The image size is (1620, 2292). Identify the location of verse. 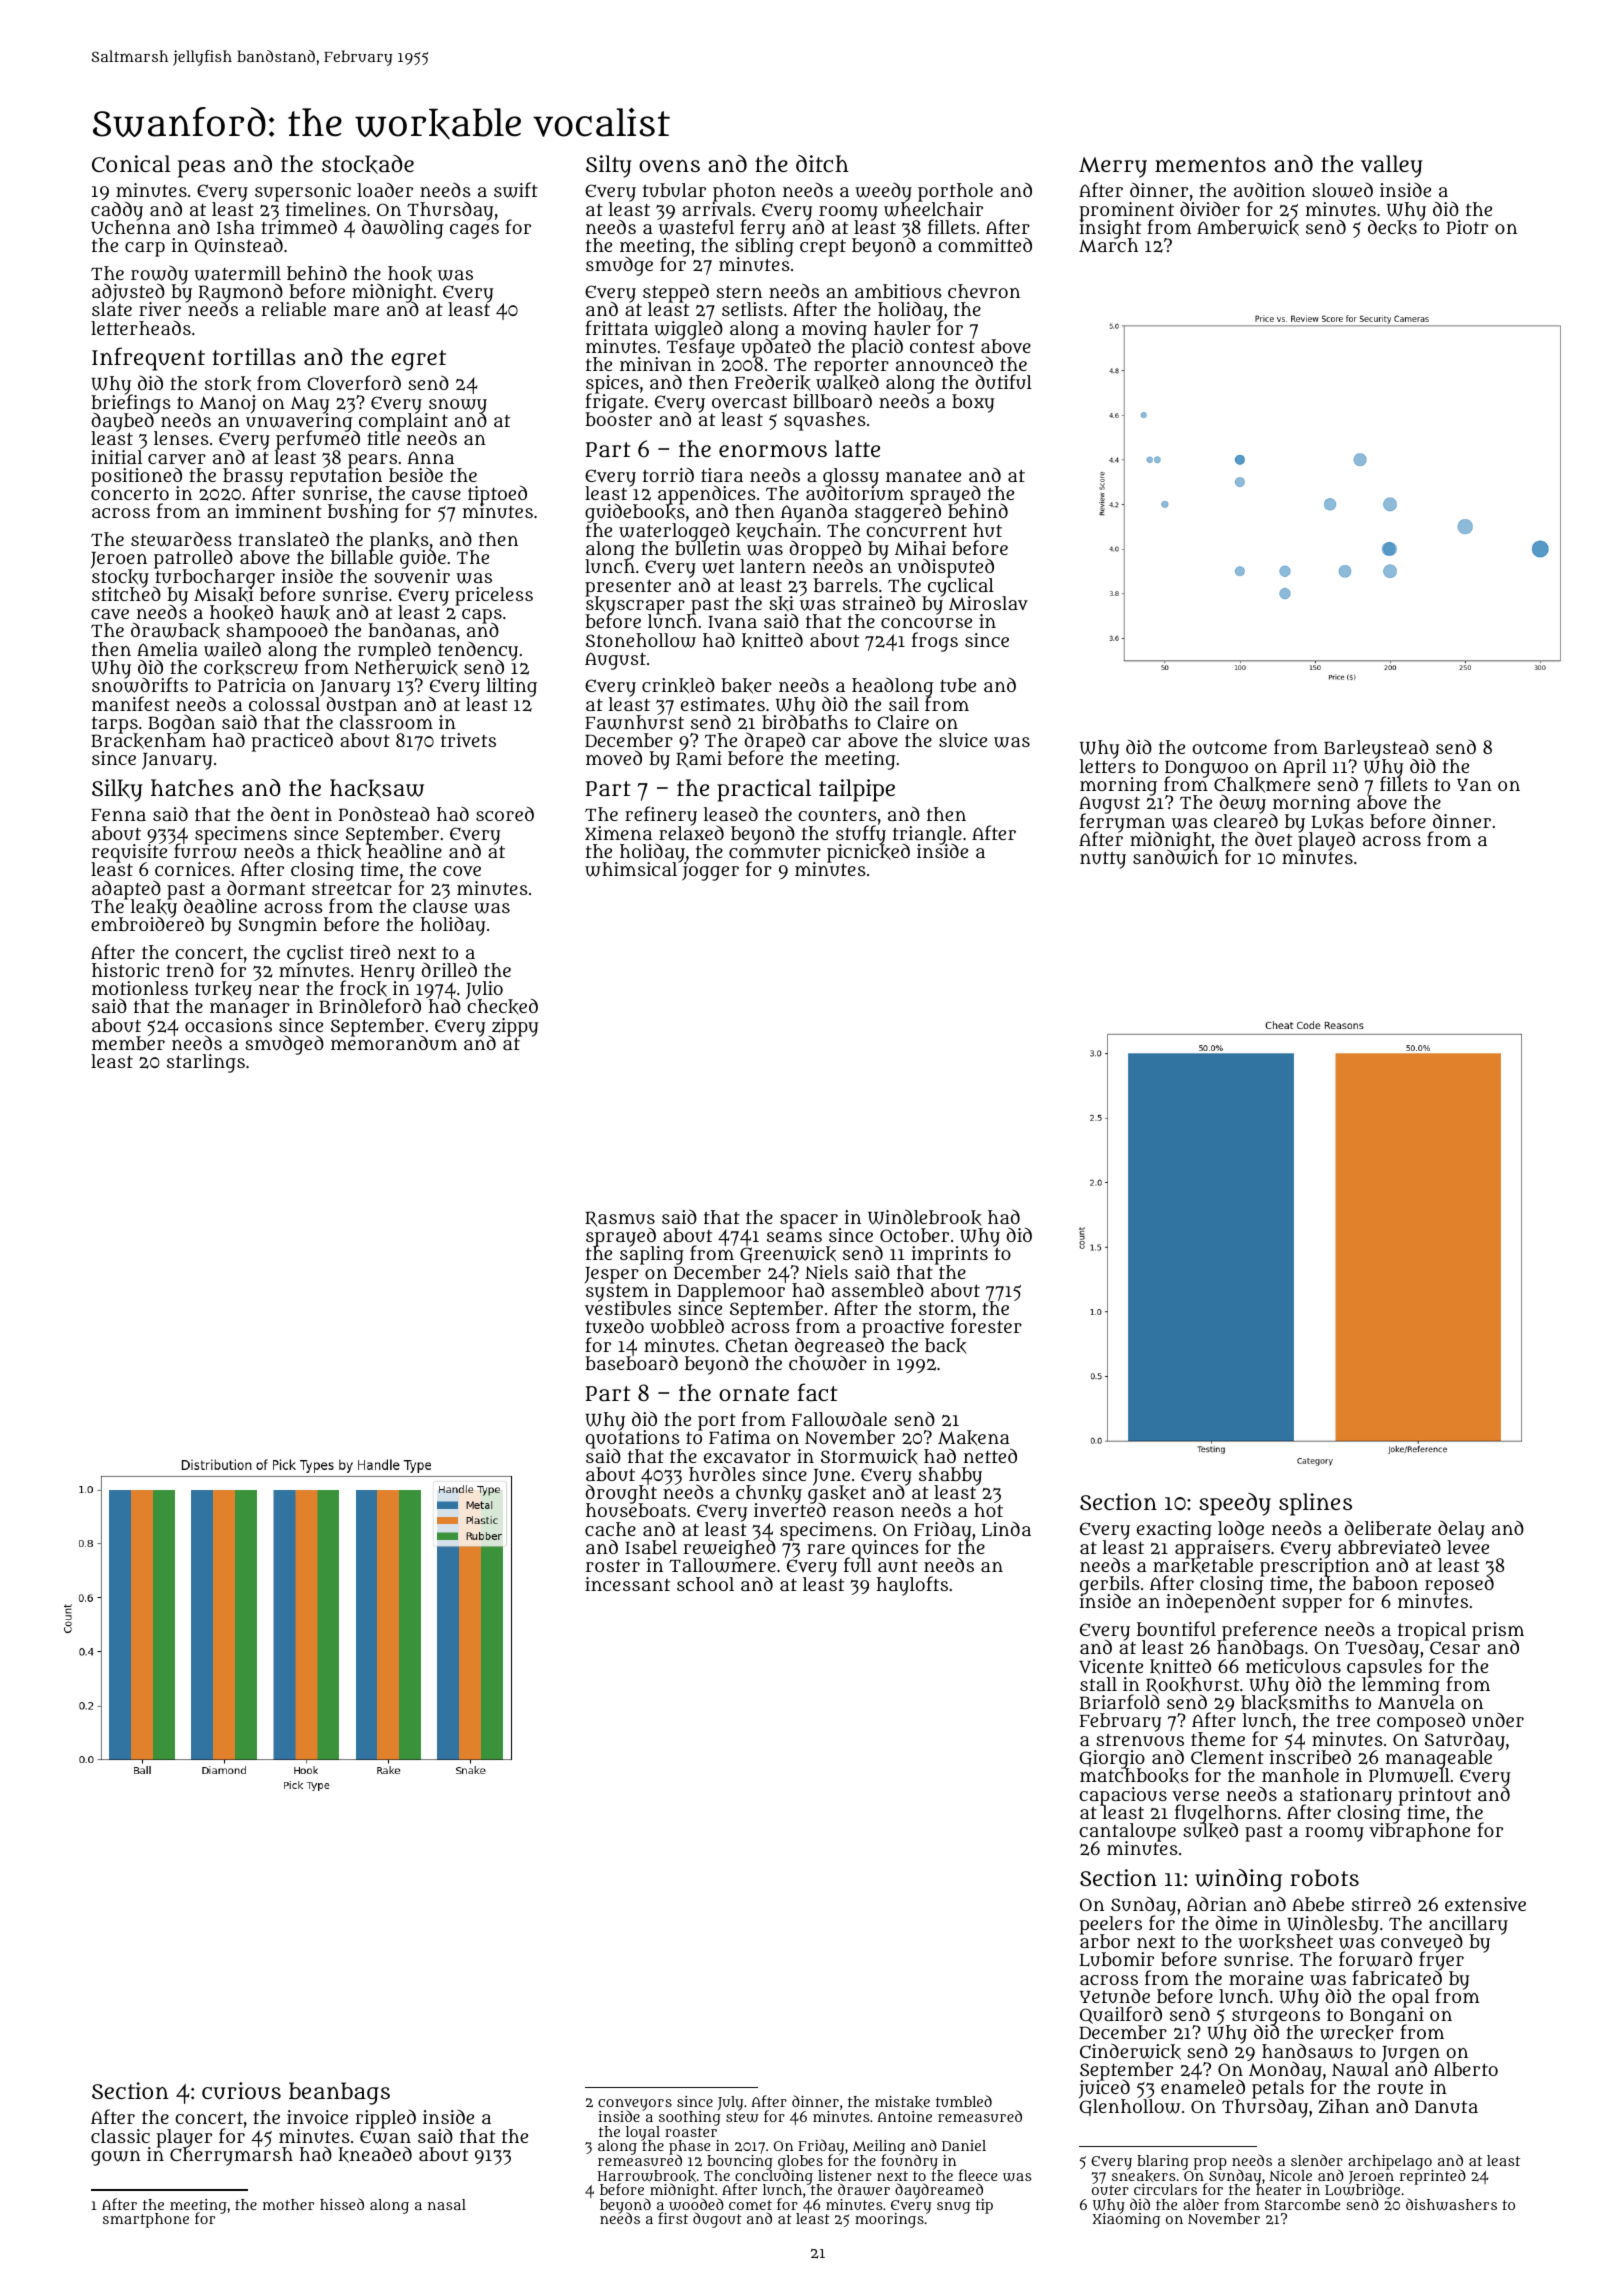
(1195, 1796).
